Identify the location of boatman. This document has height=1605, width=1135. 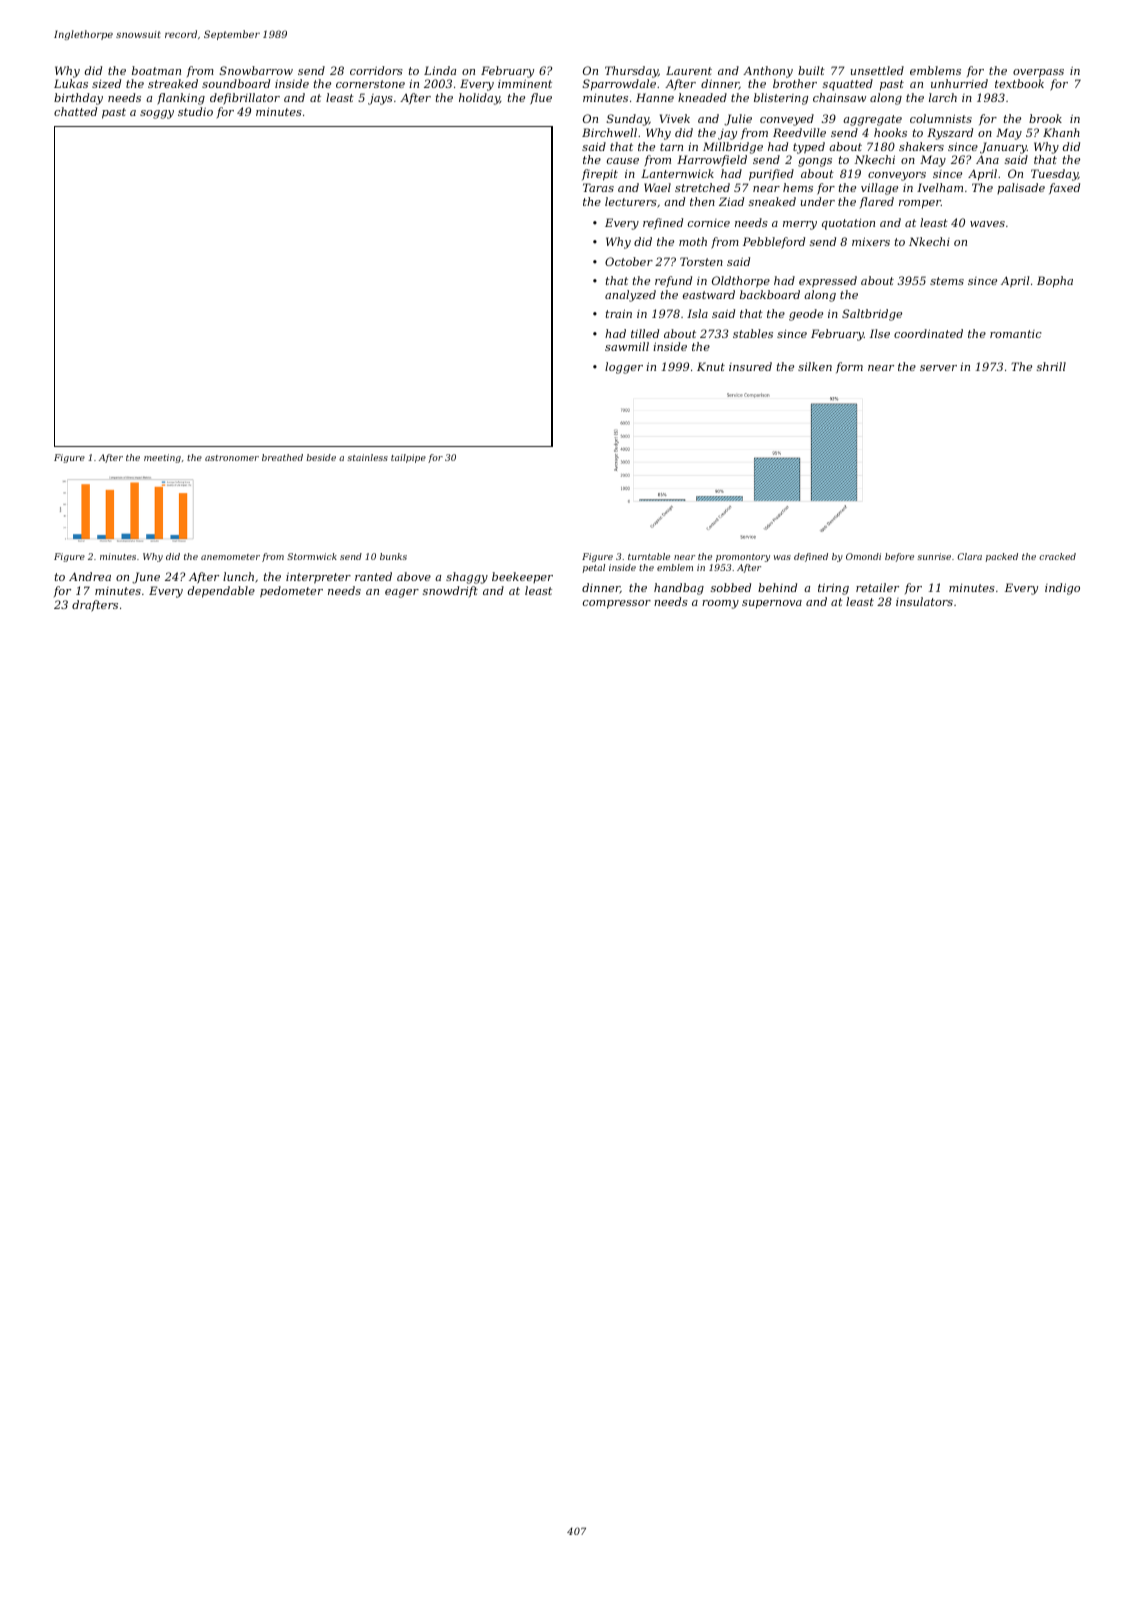
(156, 70).
